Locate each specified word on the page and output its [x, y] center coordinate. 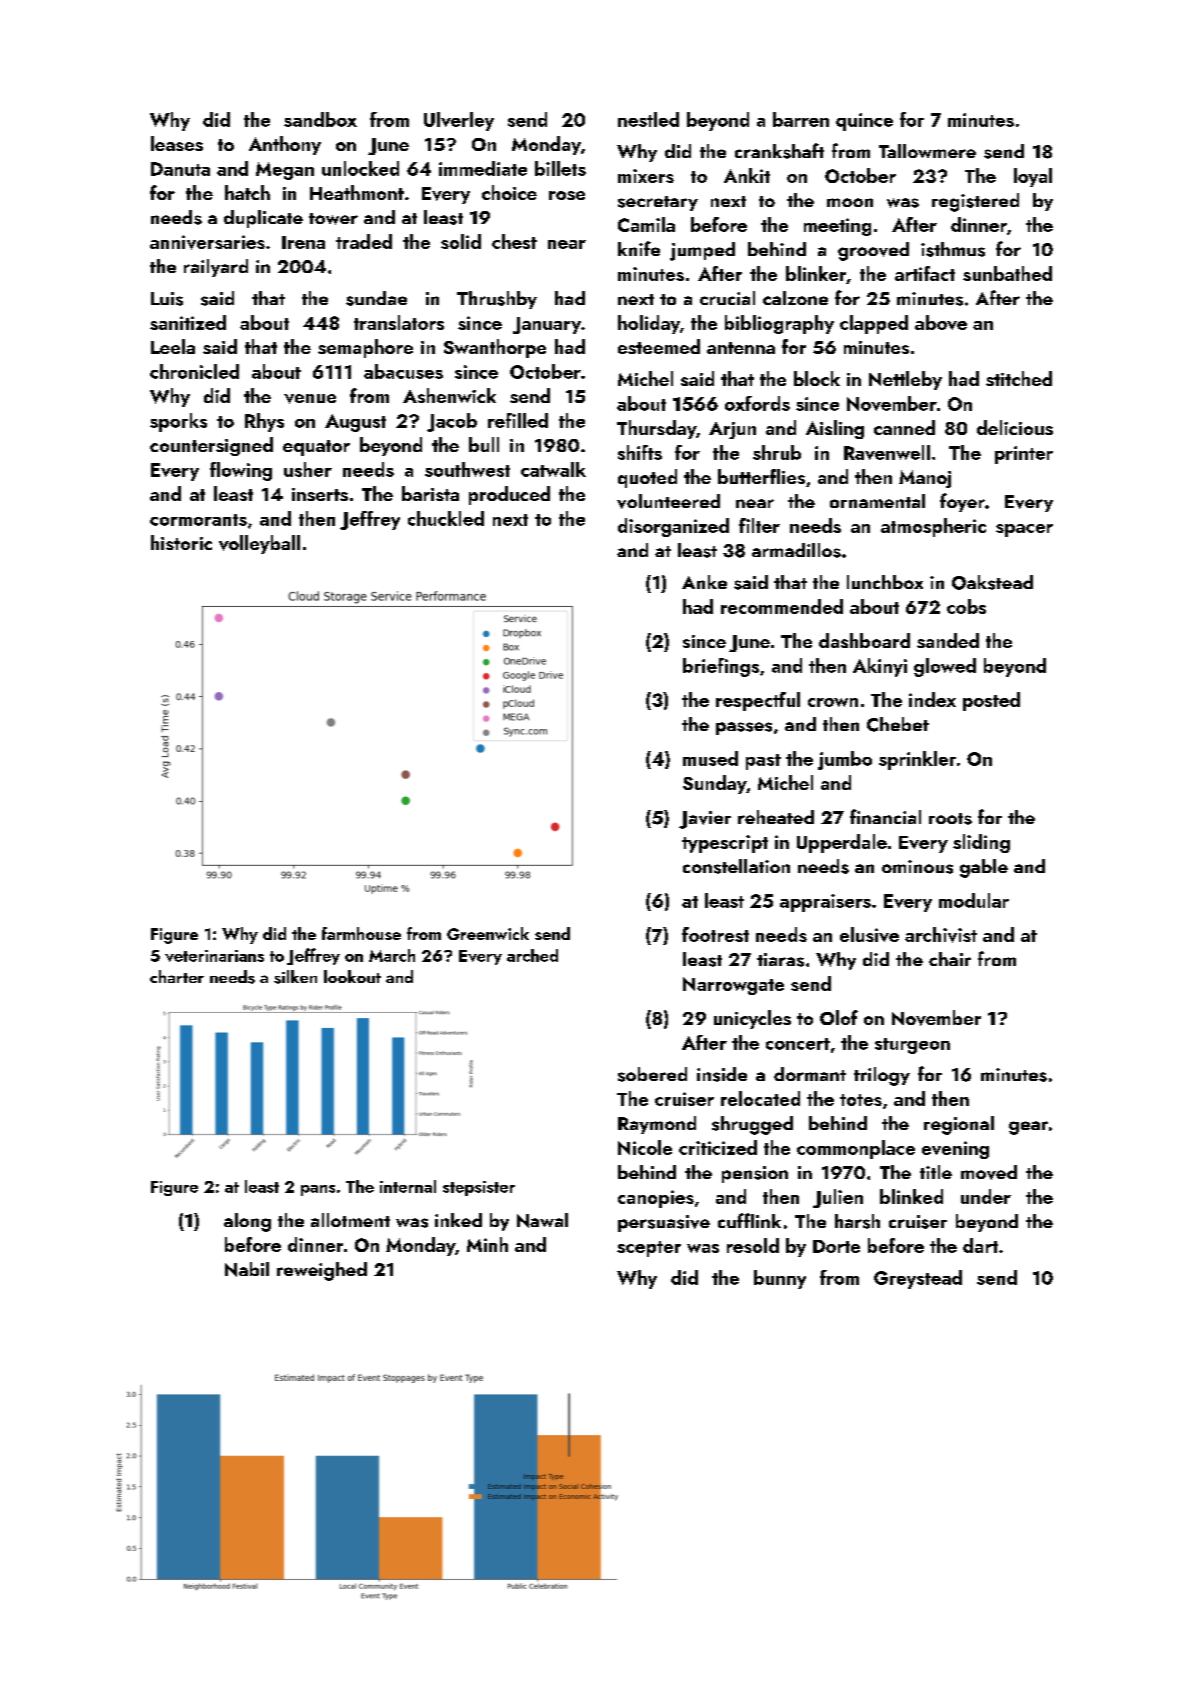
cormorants [198, 520]
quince [864, 122]
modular [974, 900]
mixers [646, 176]
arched [532, 955]
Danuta [180, 169]
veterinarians [214, 956]
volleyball [259, 544]
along [247, 1222]
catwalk [553, 469]
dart [980, 1245]
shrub [777, 452]
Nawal [542, 1220]
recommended [782, 606]
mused [710, 758]
